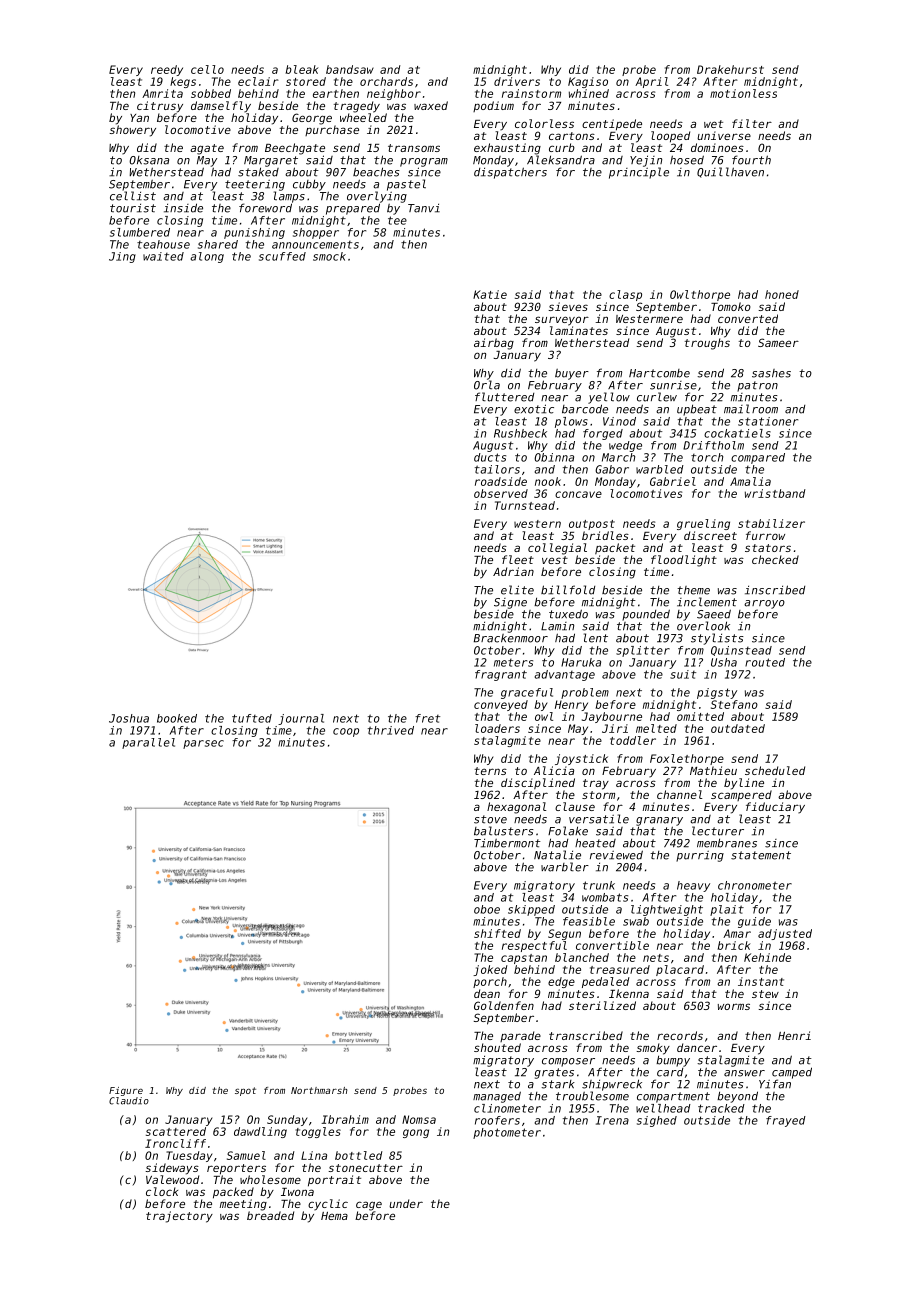 The image size is (924, 1308). I want to click on curlew, so click(657, 397).
